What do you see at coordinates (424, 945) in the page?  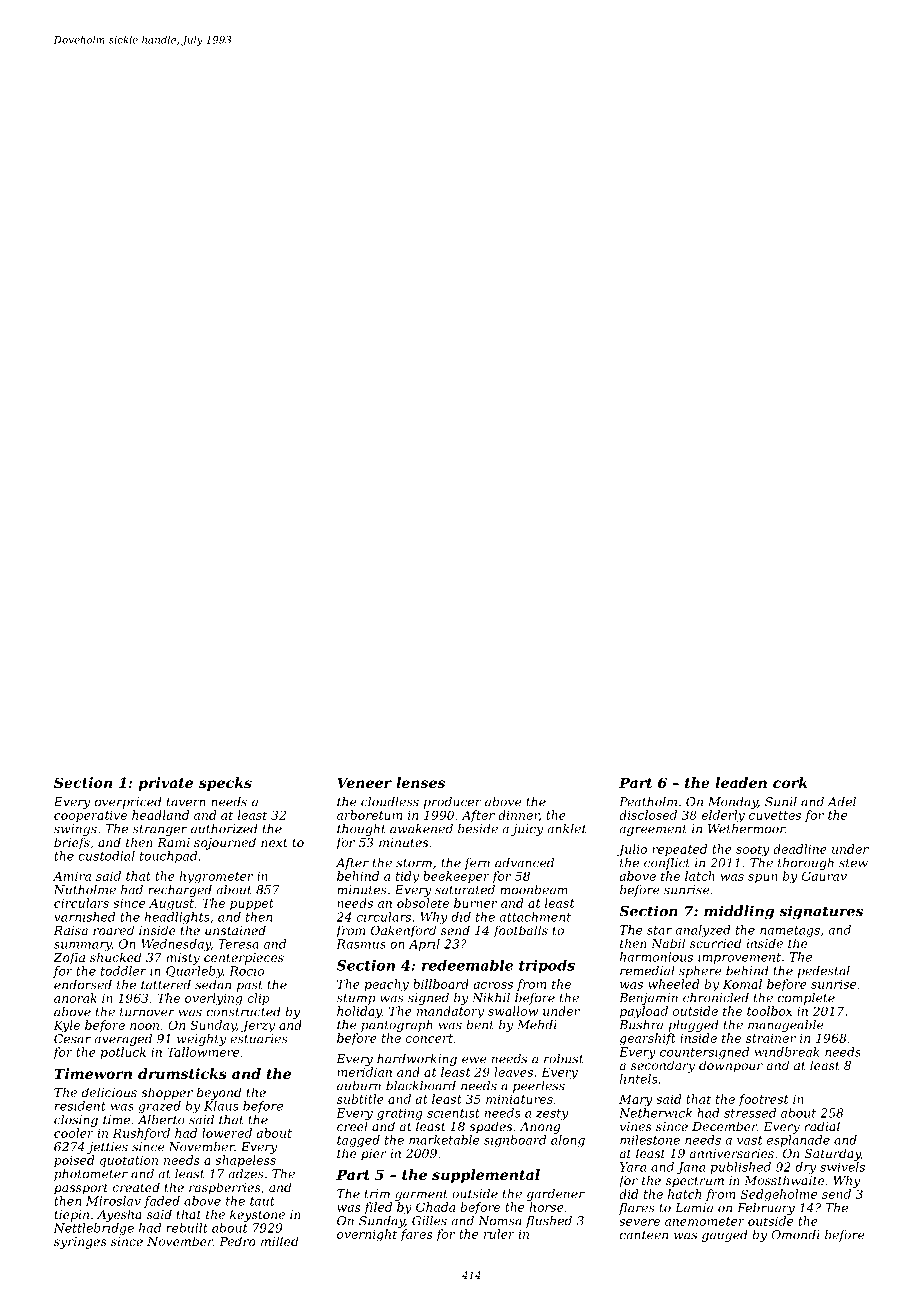 I see `April` at bounding box center [424, 945].
